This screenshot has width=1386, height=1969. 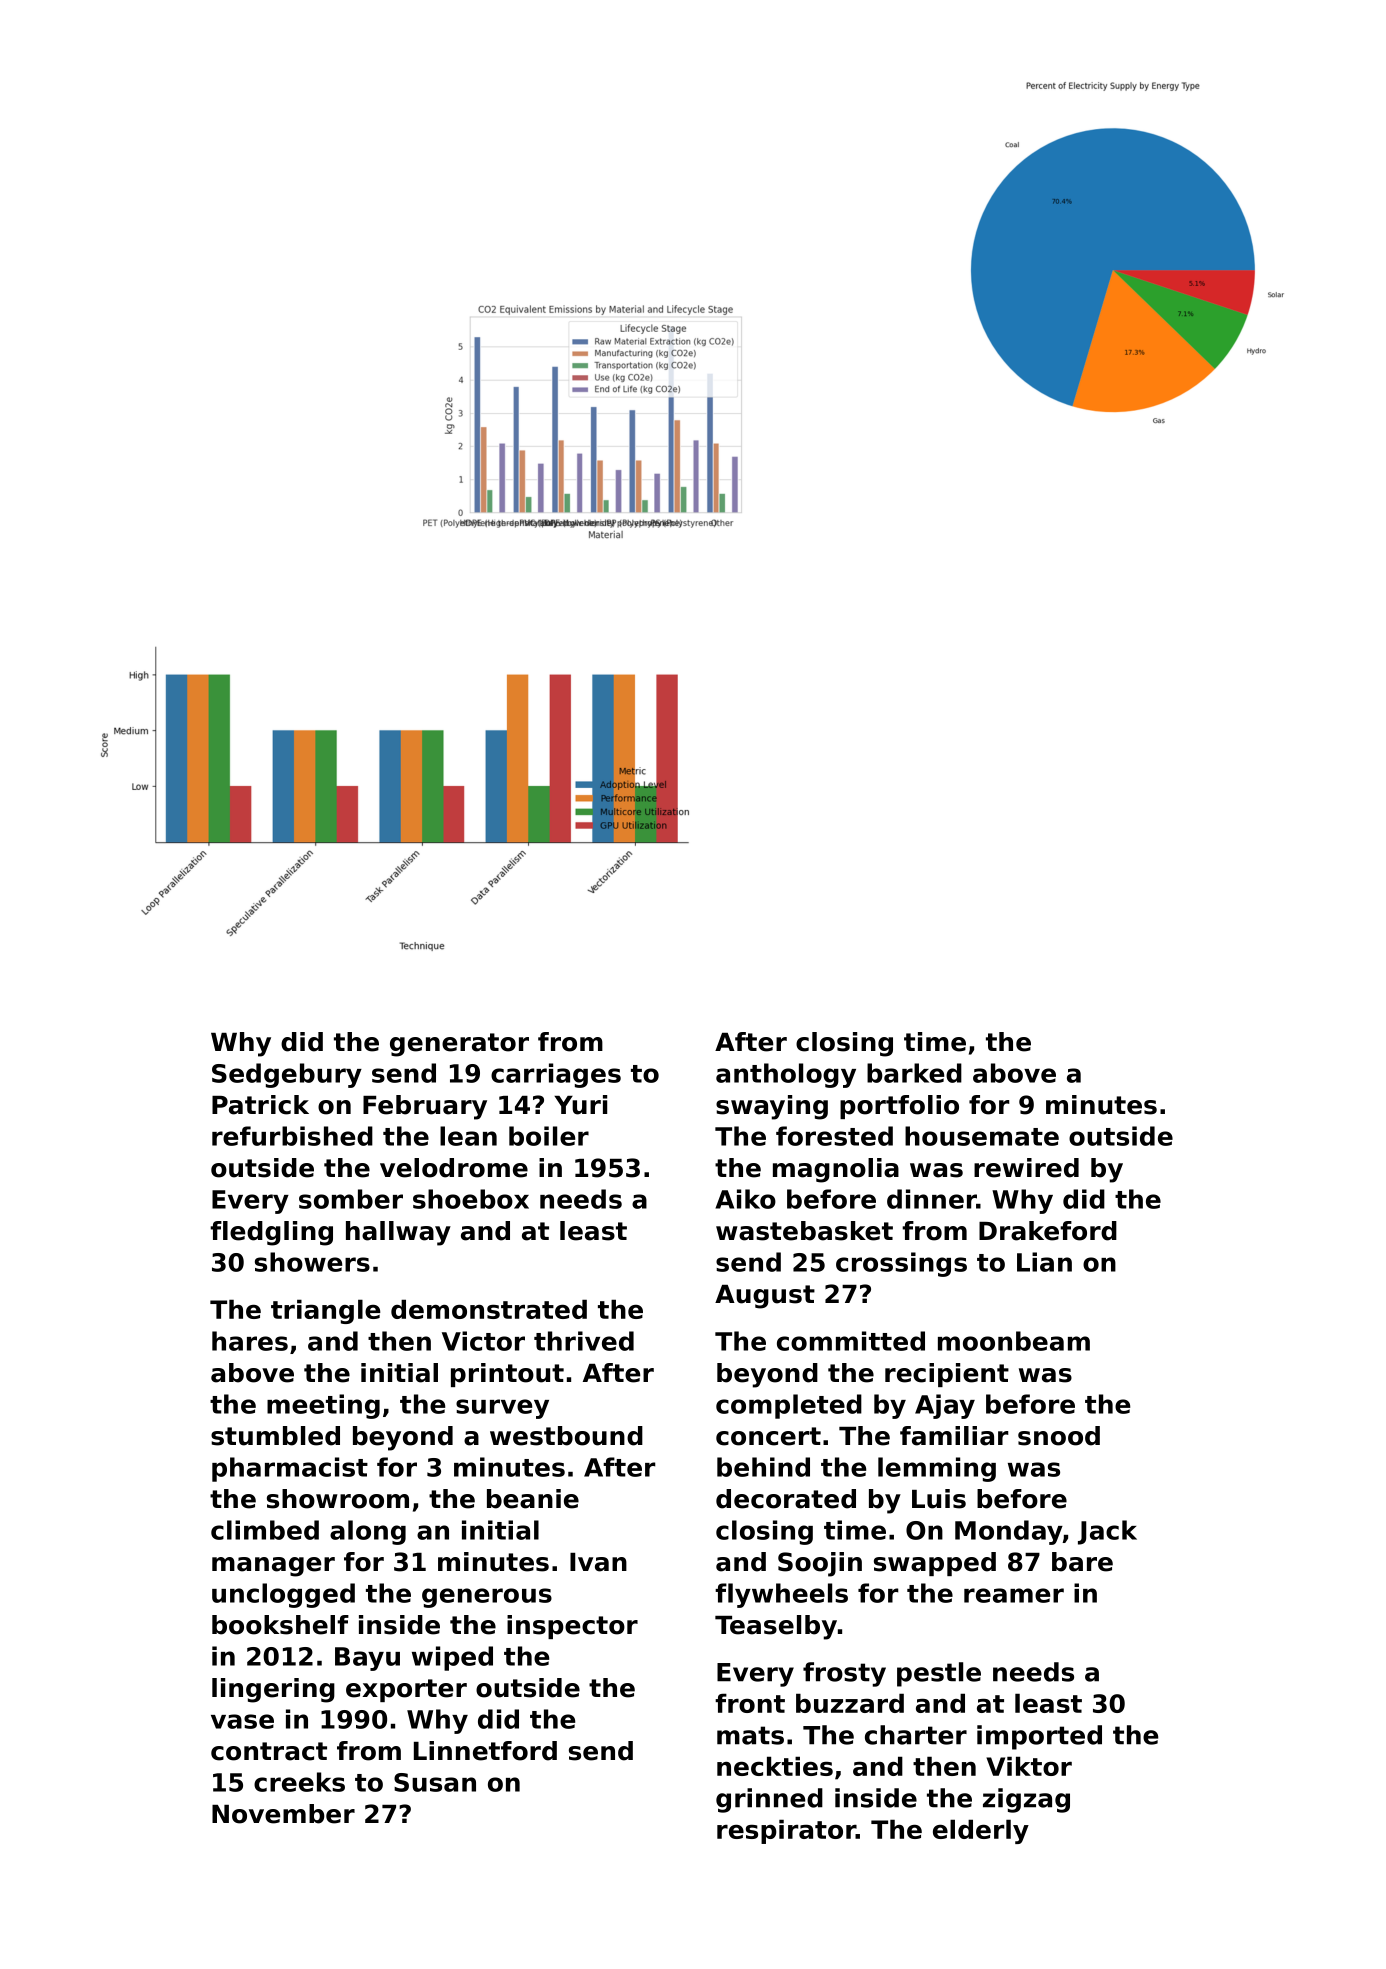 What do you see at coordinates (1029, 1766) in the screenshot?
I see `Viktor` at bounding box center [1029, 1766].
